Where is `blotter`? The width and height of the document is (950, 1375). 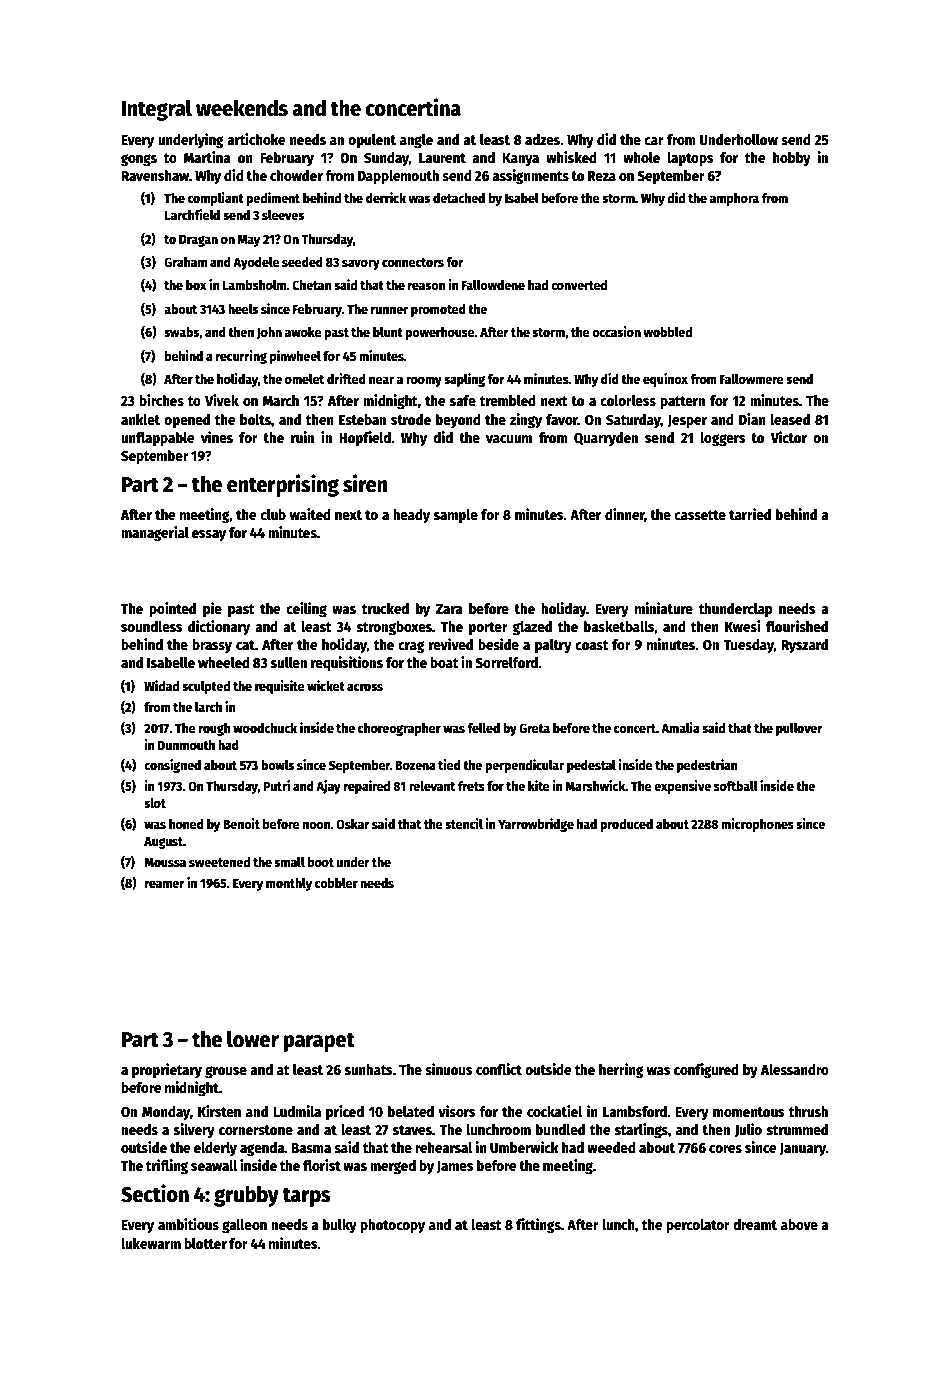 blotter is located at coordinates (205, 1243).
